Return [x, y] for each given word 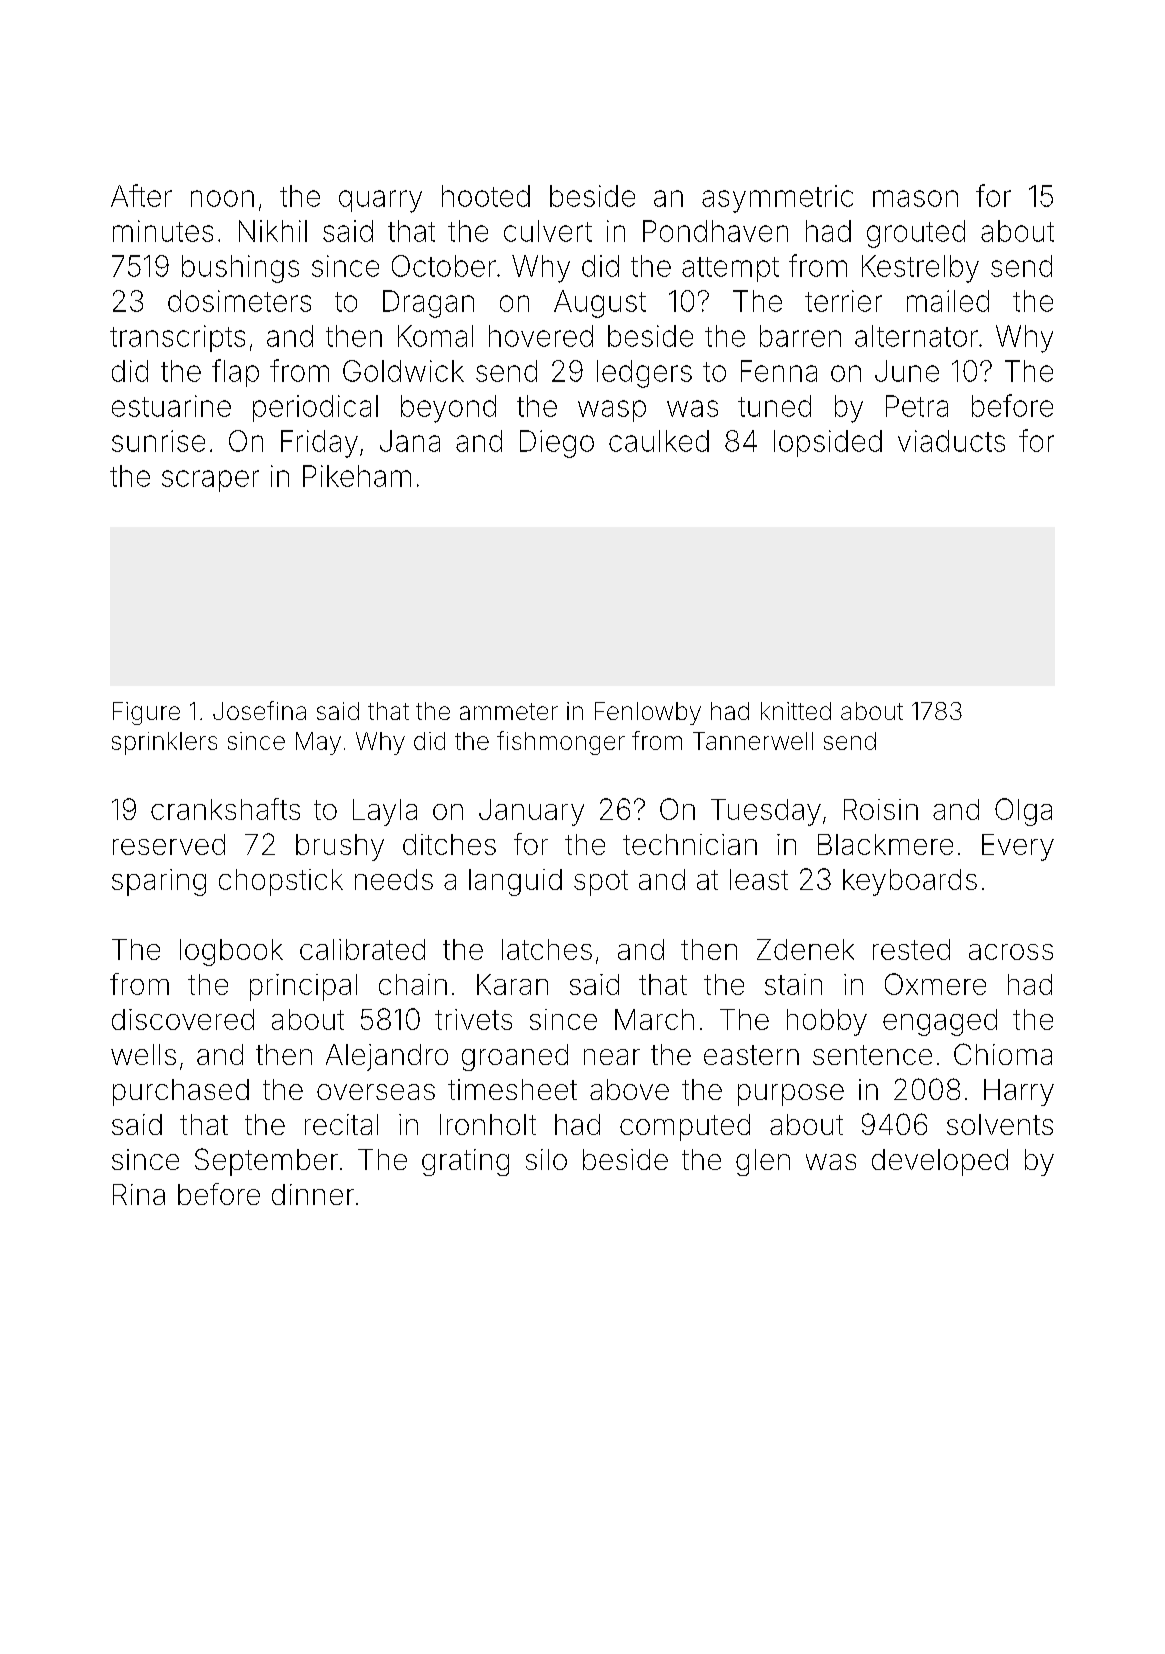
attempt [730, 269]
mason [915, 198]
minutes [163, 231]
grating [465, 1162]
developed [940, 1162]
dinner [313, 1194]
